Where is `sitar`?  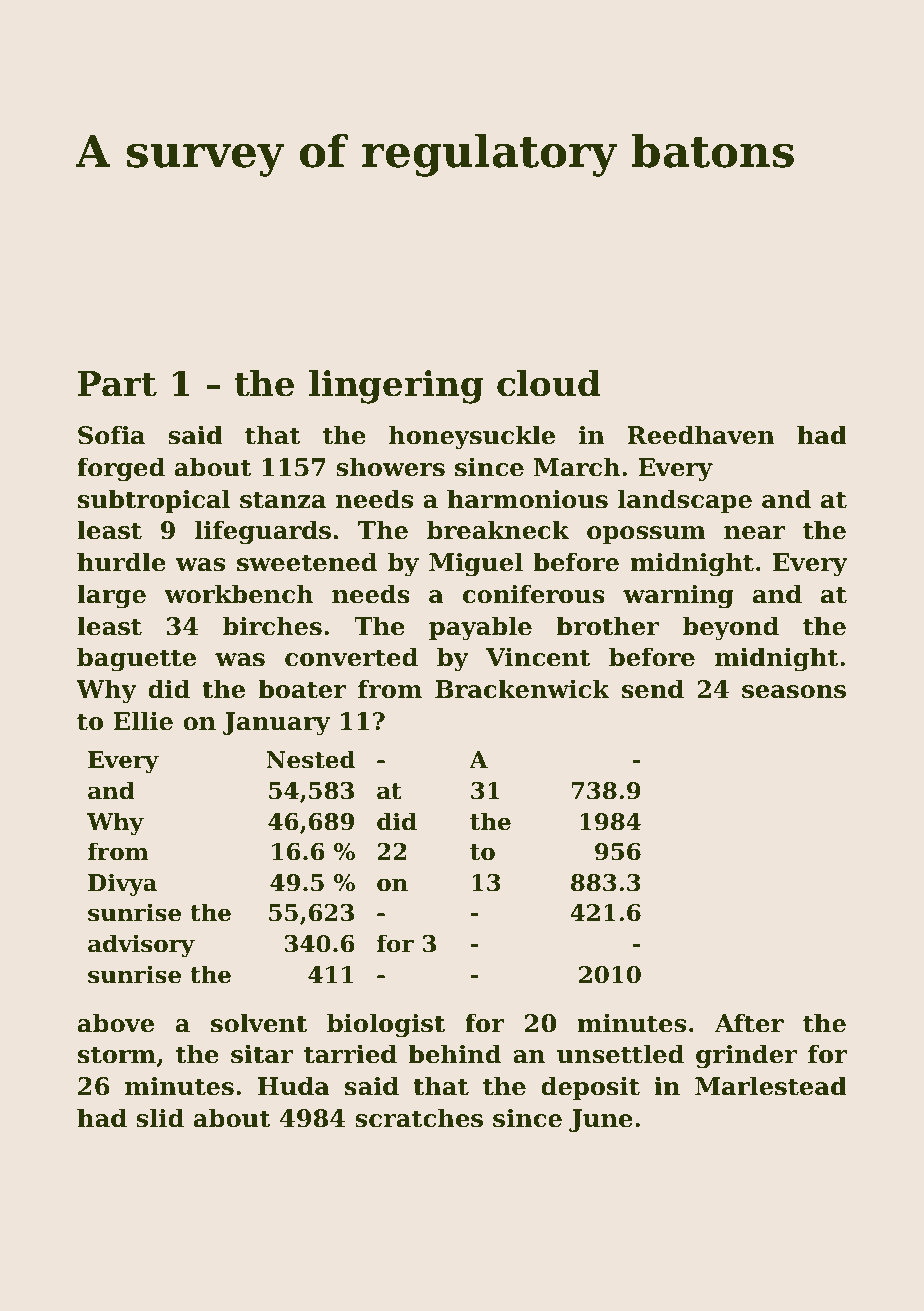 sitar is located at coordinates (262, 1054).
